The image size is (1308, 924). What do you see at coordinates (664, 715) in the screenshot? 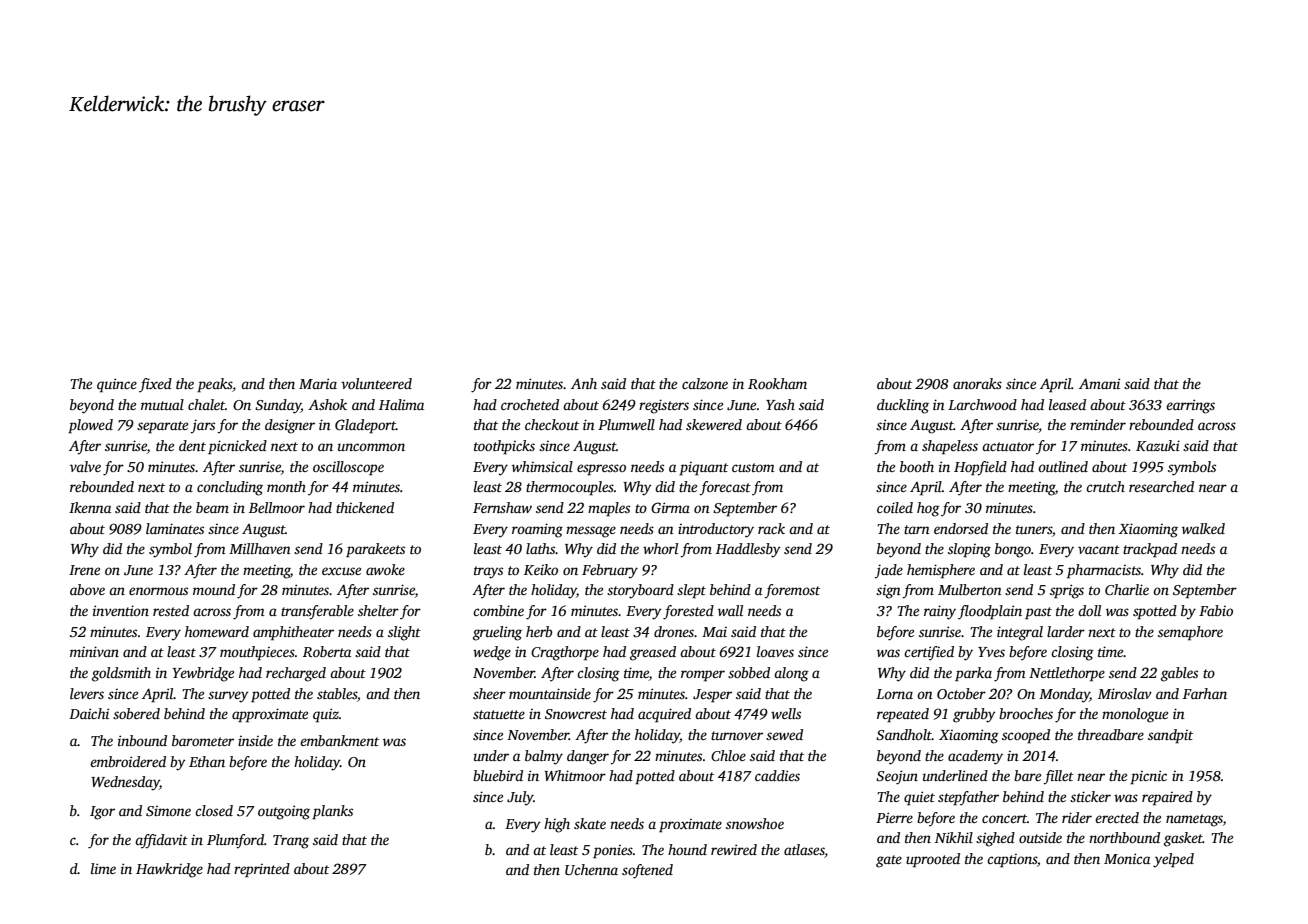
I see `acquired` at bounding box center [664, 715].
